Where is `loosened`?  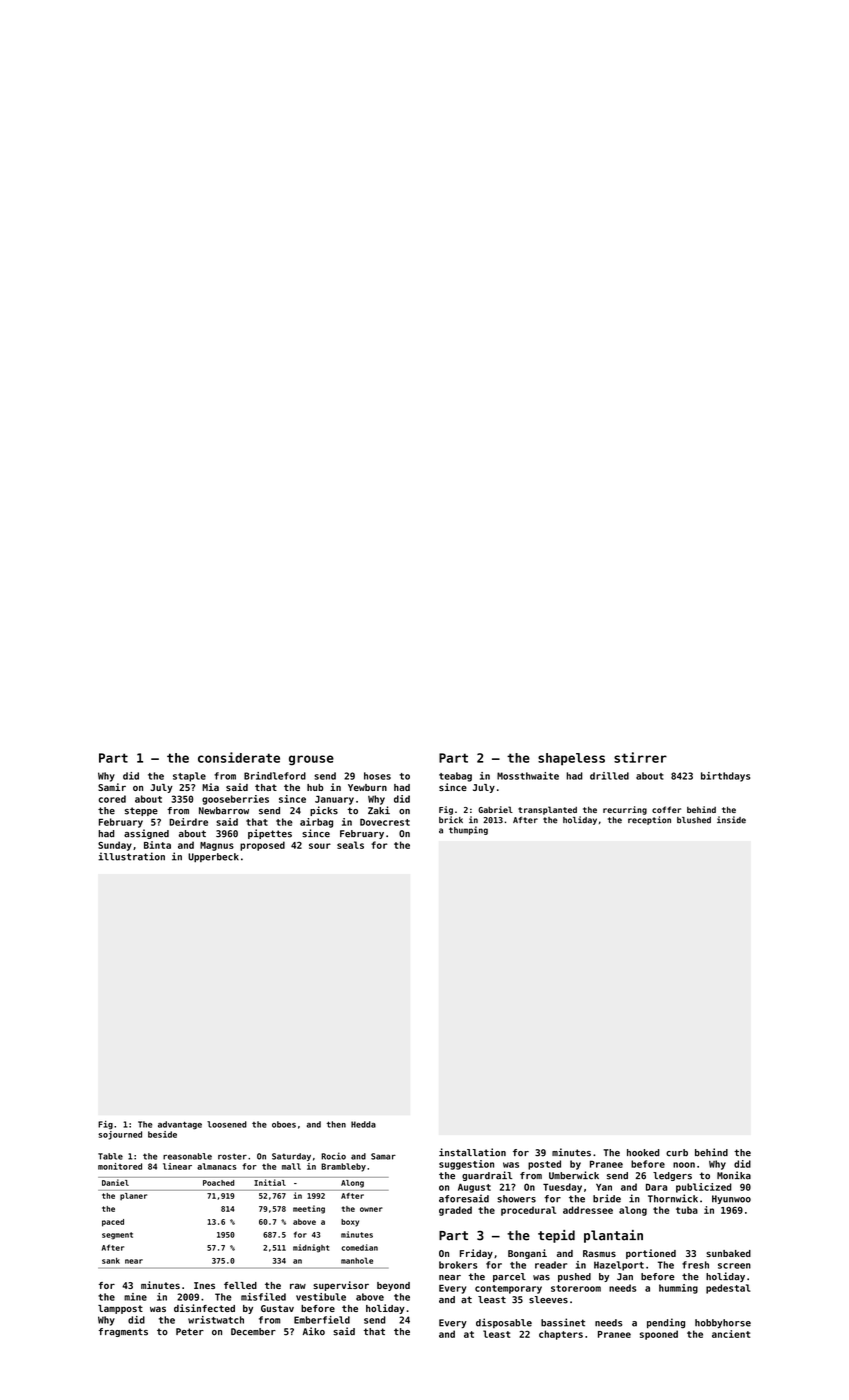 loosened is located at coordinates (227, 1124).
